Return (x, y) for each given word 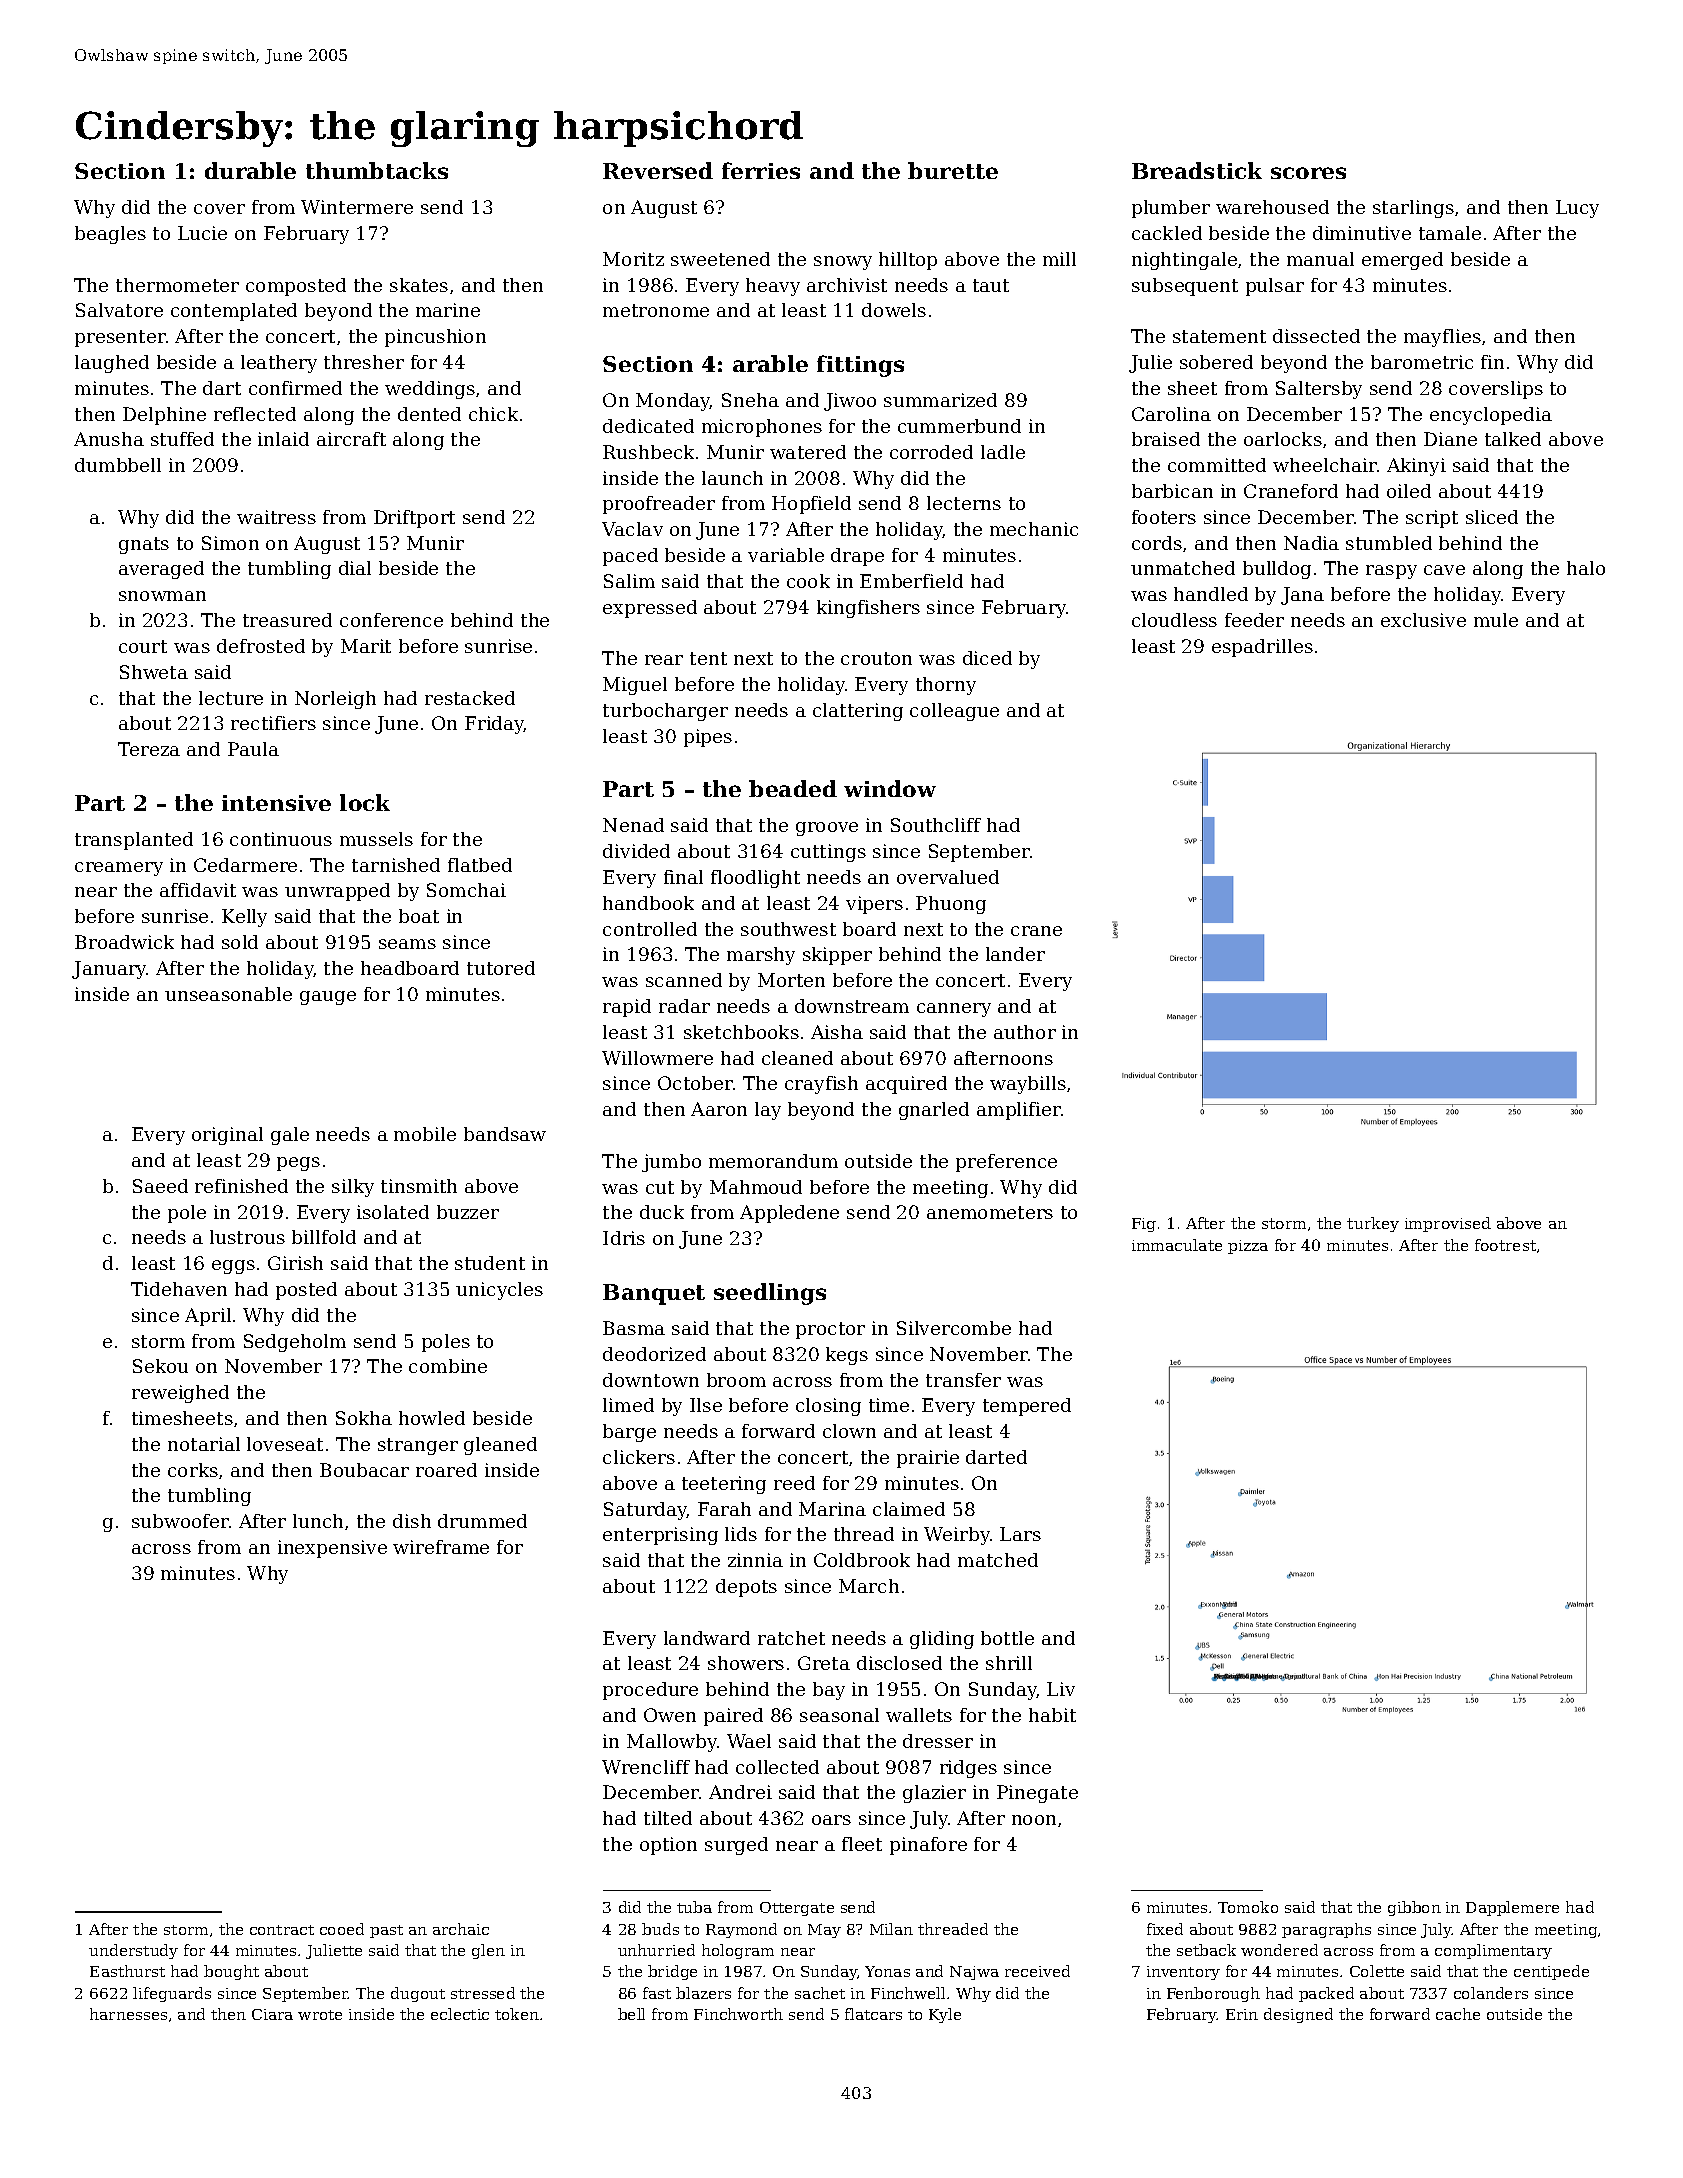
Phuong (951, 905)
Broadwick (124, 942)
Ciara (272, 2014)
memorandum (773, 1161)
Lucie (202, 233)
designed (1298, 2015)
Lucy (1577, 209)
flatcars (873, 2014)
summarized (940, 400)
